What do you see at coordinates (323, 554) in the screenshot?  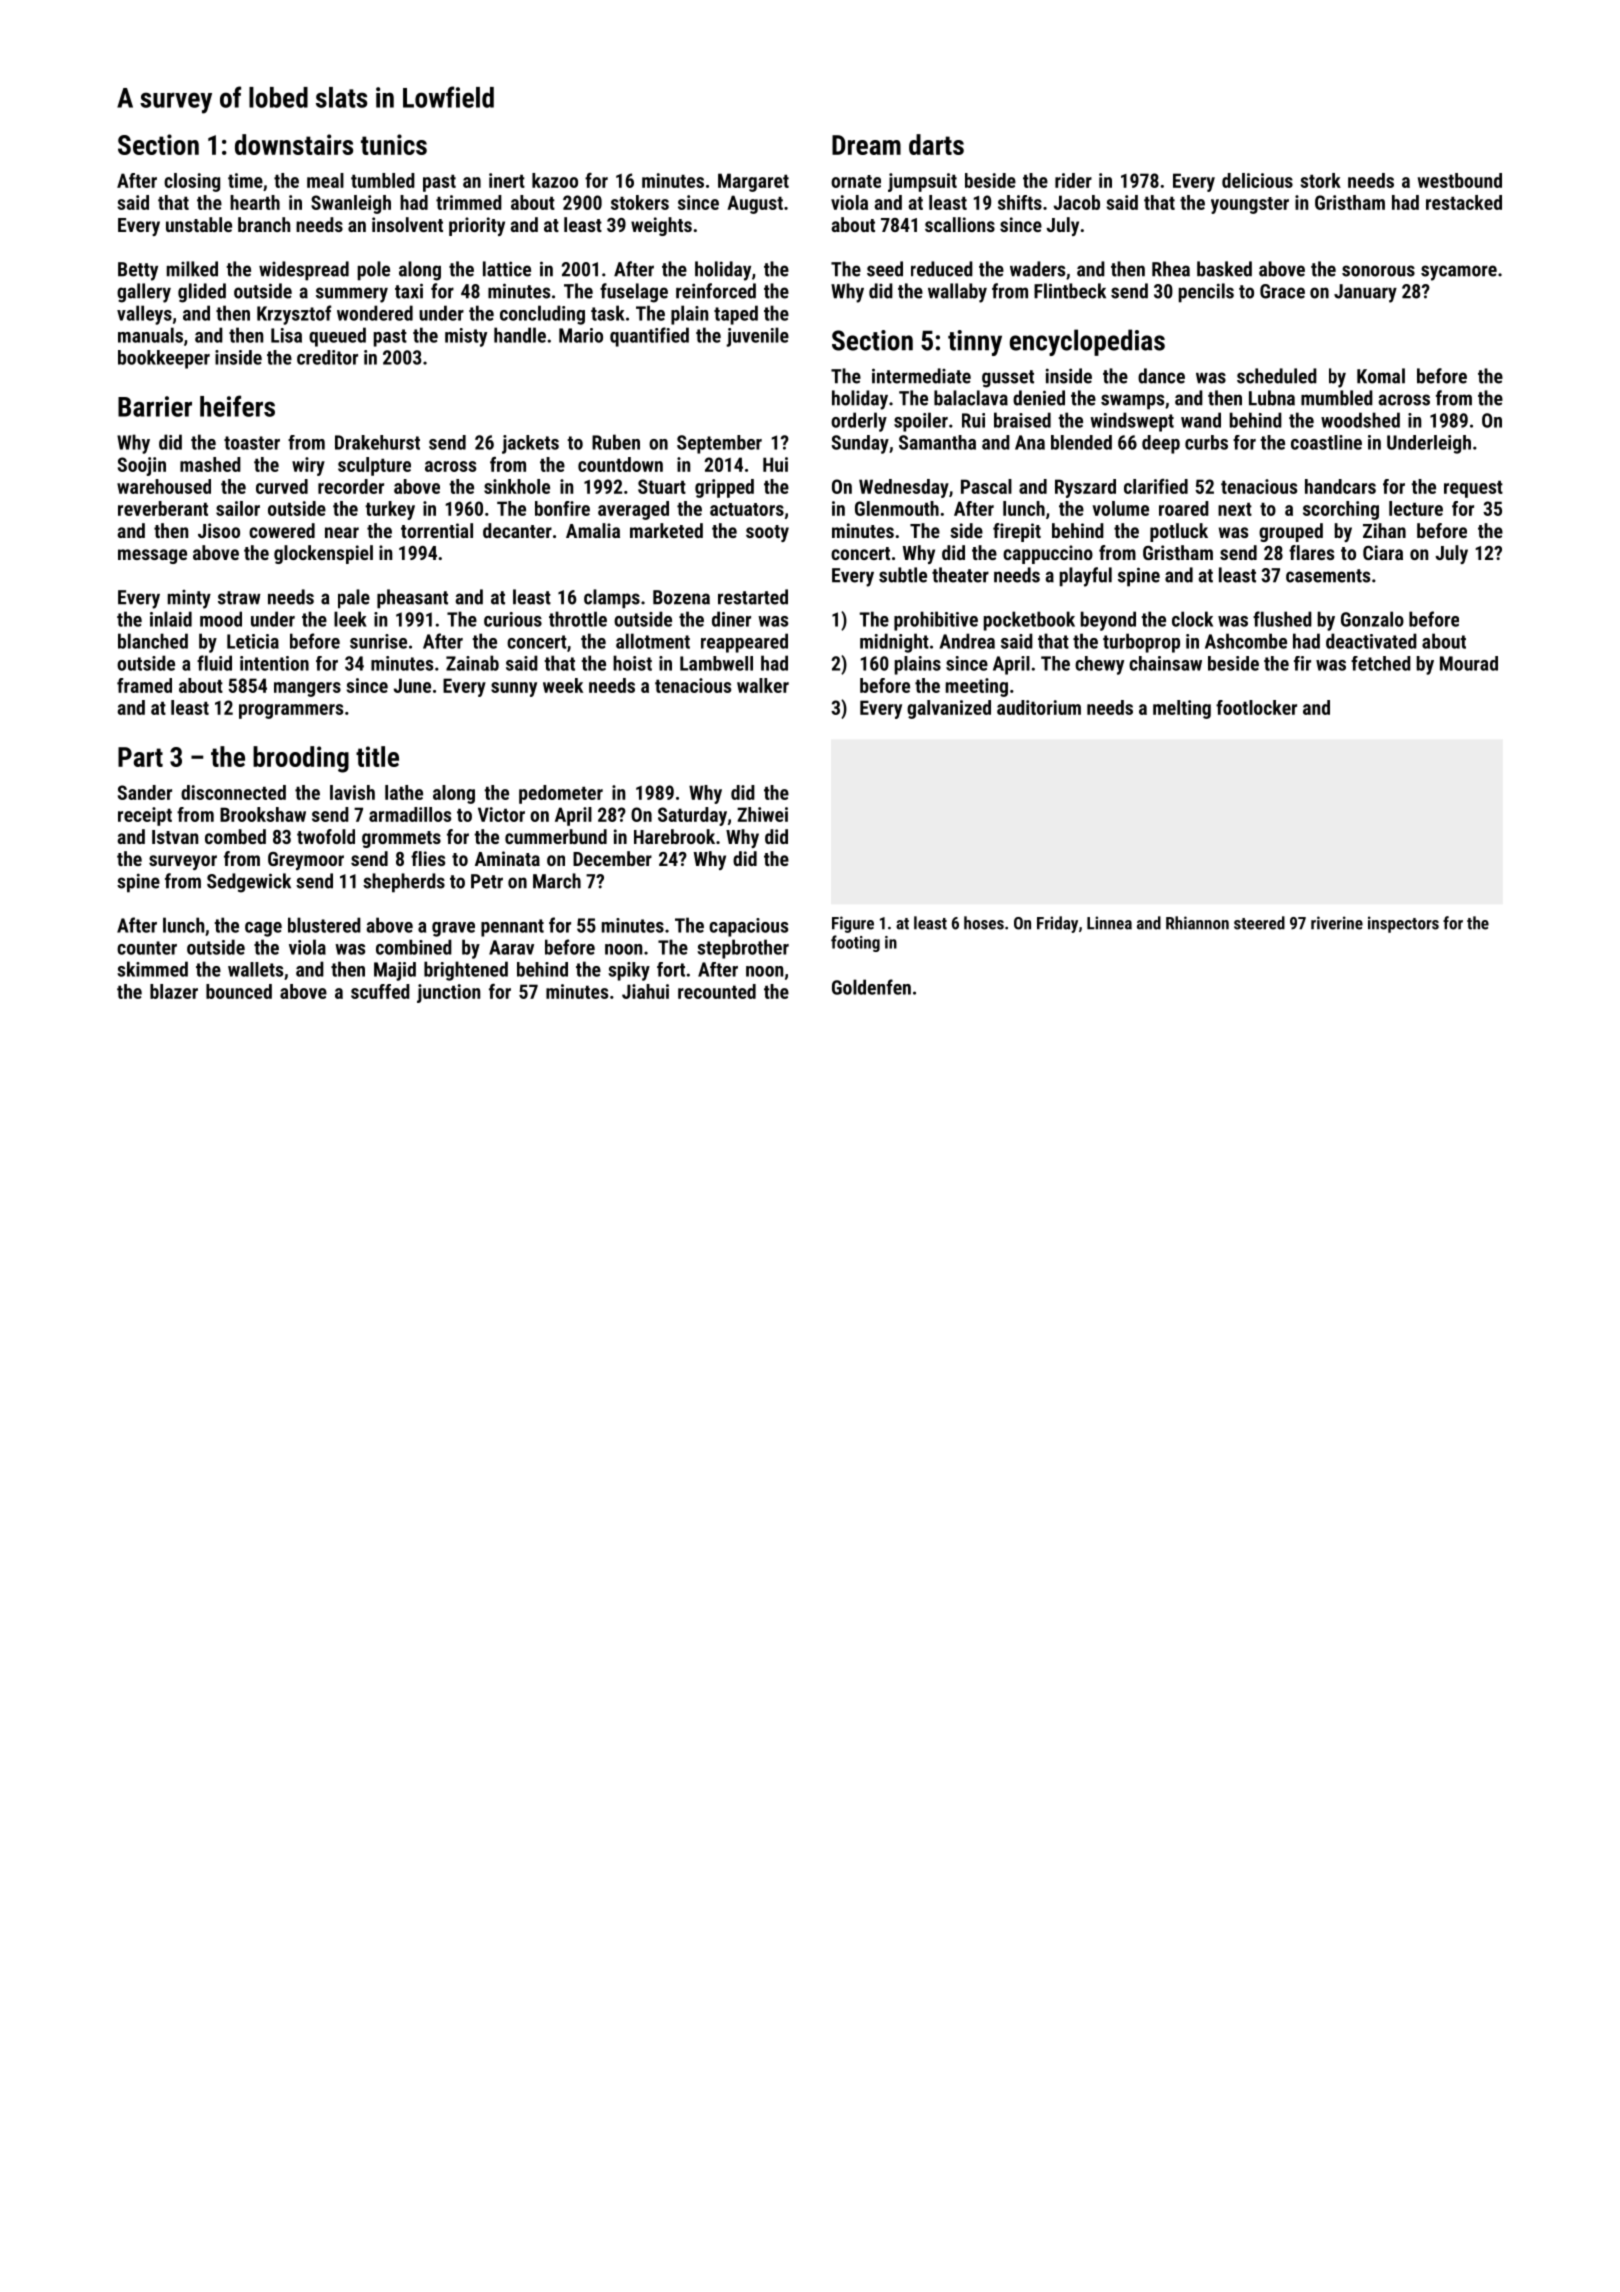 I see `glockenspiel` at bounding box center [323, 554].
